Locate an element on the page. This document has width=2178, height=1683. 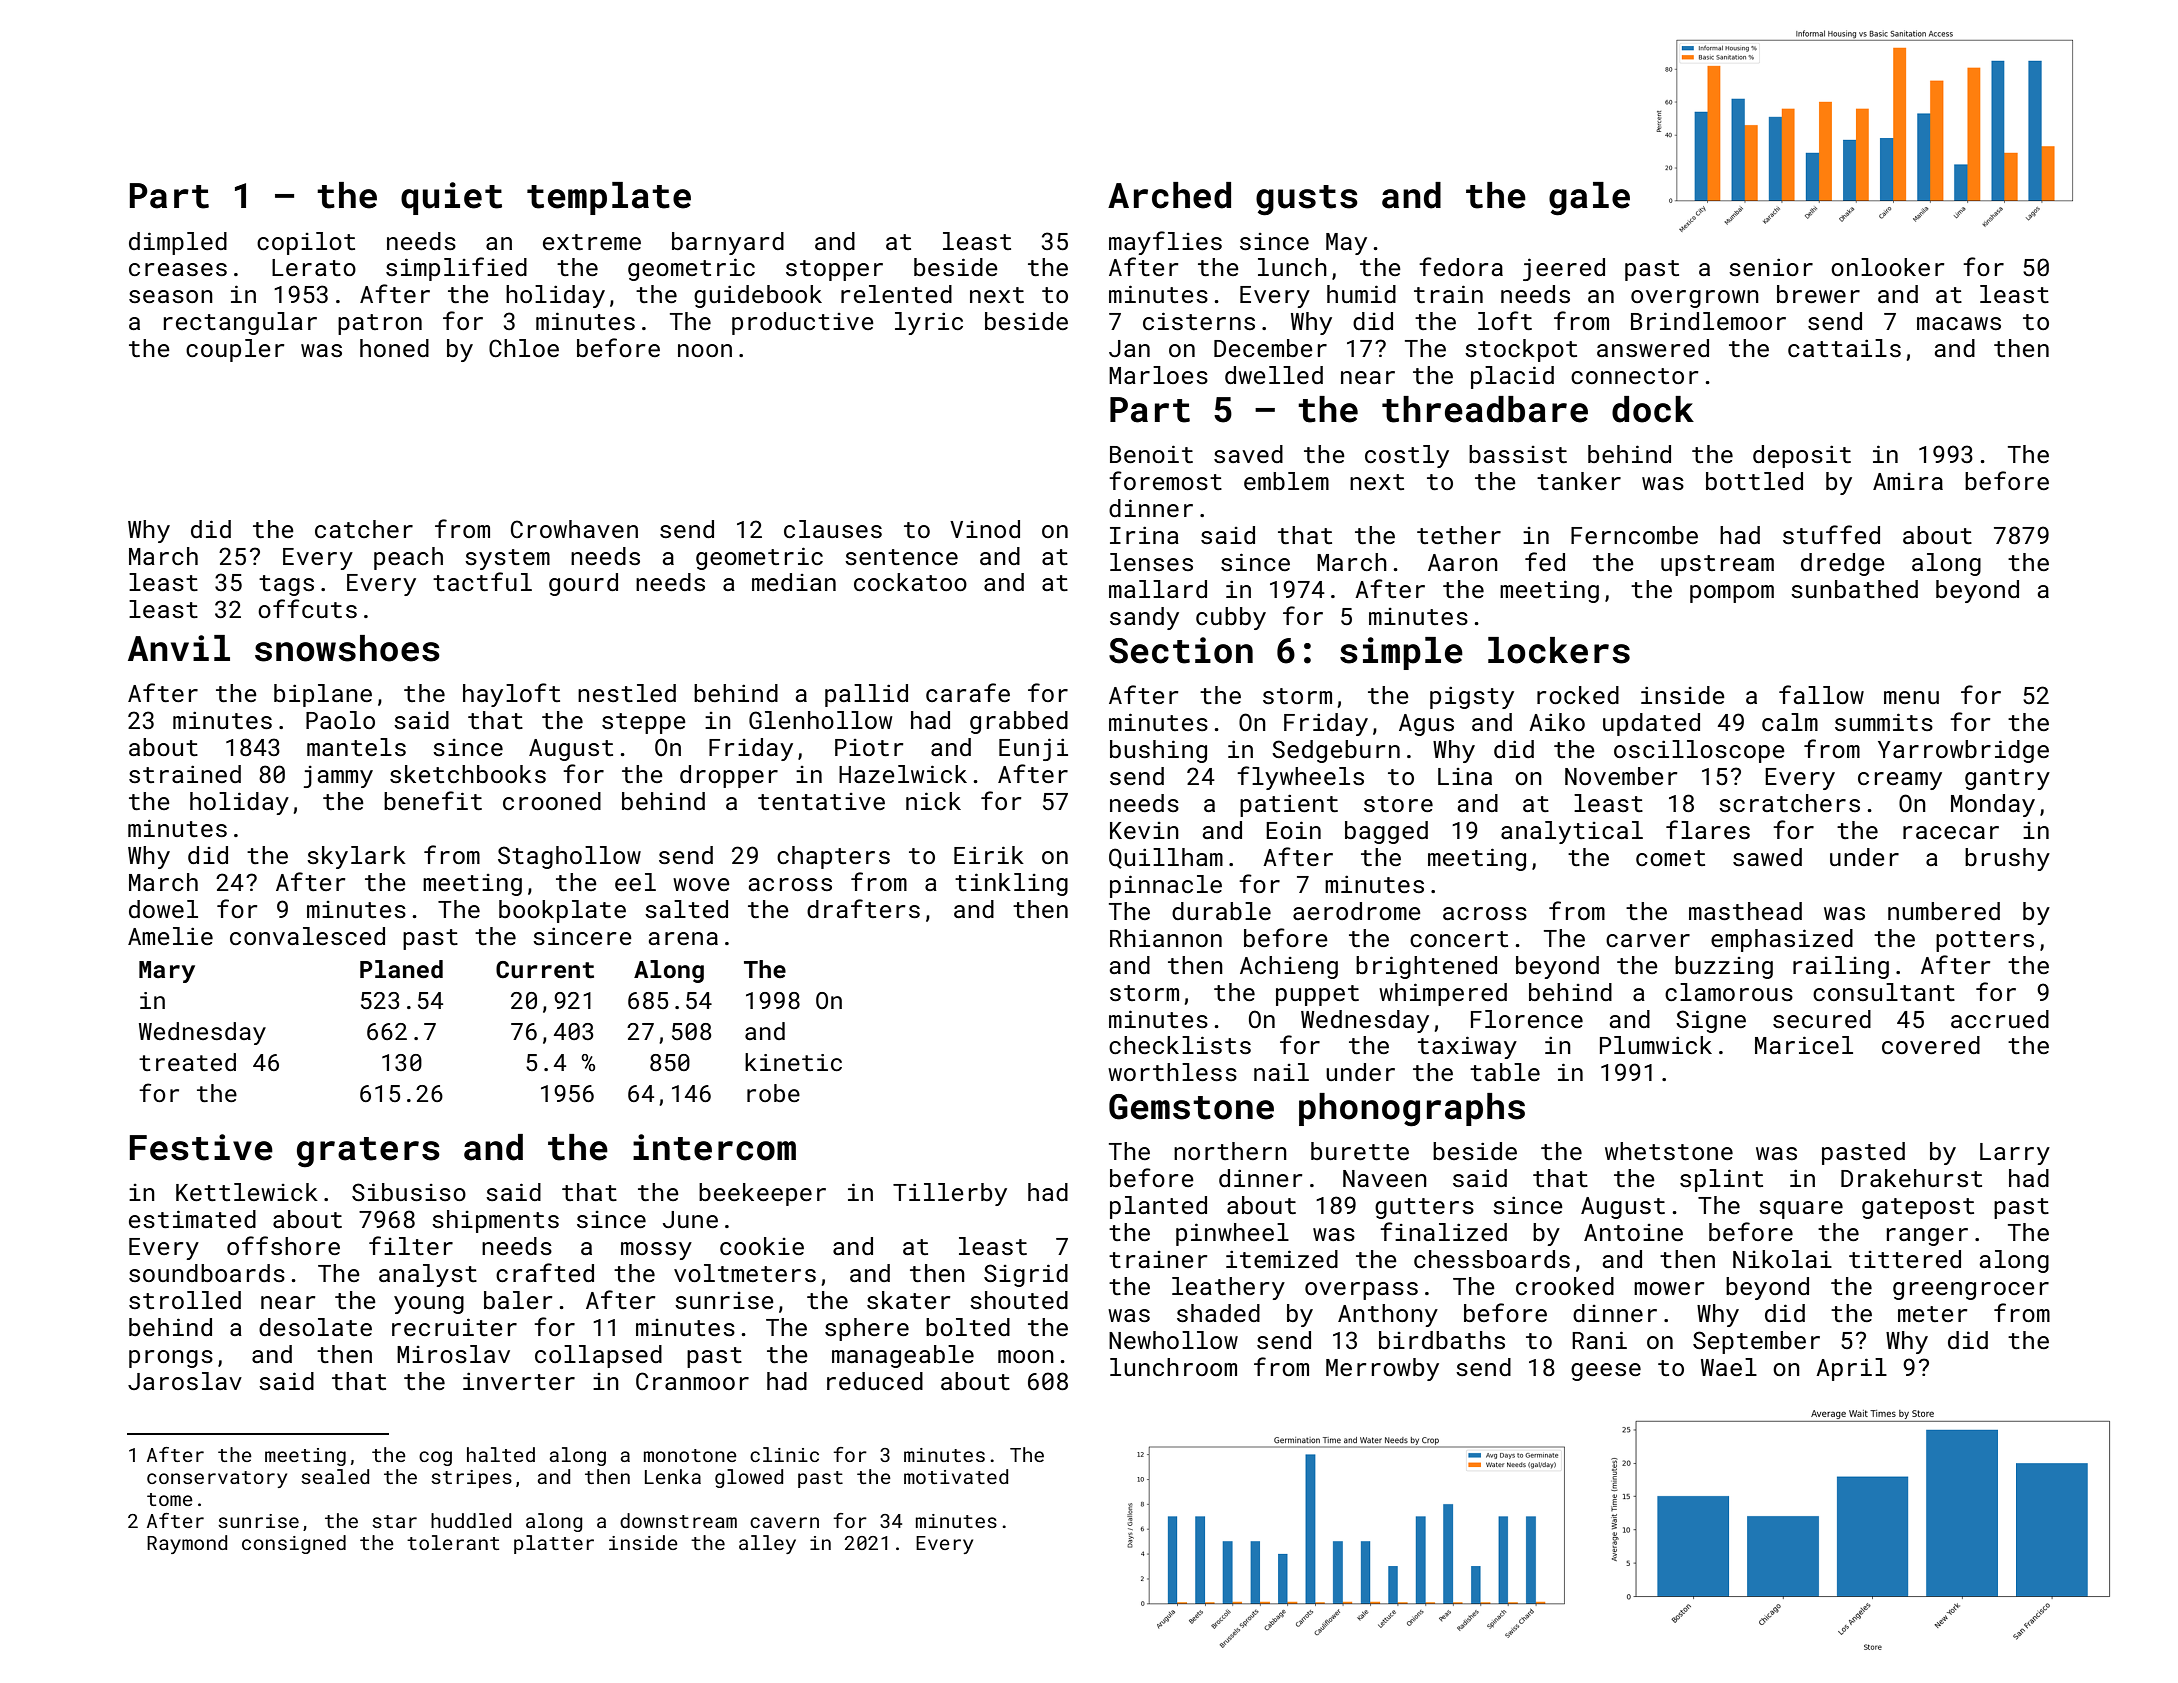
star is located at coordinates (394, 1521).
